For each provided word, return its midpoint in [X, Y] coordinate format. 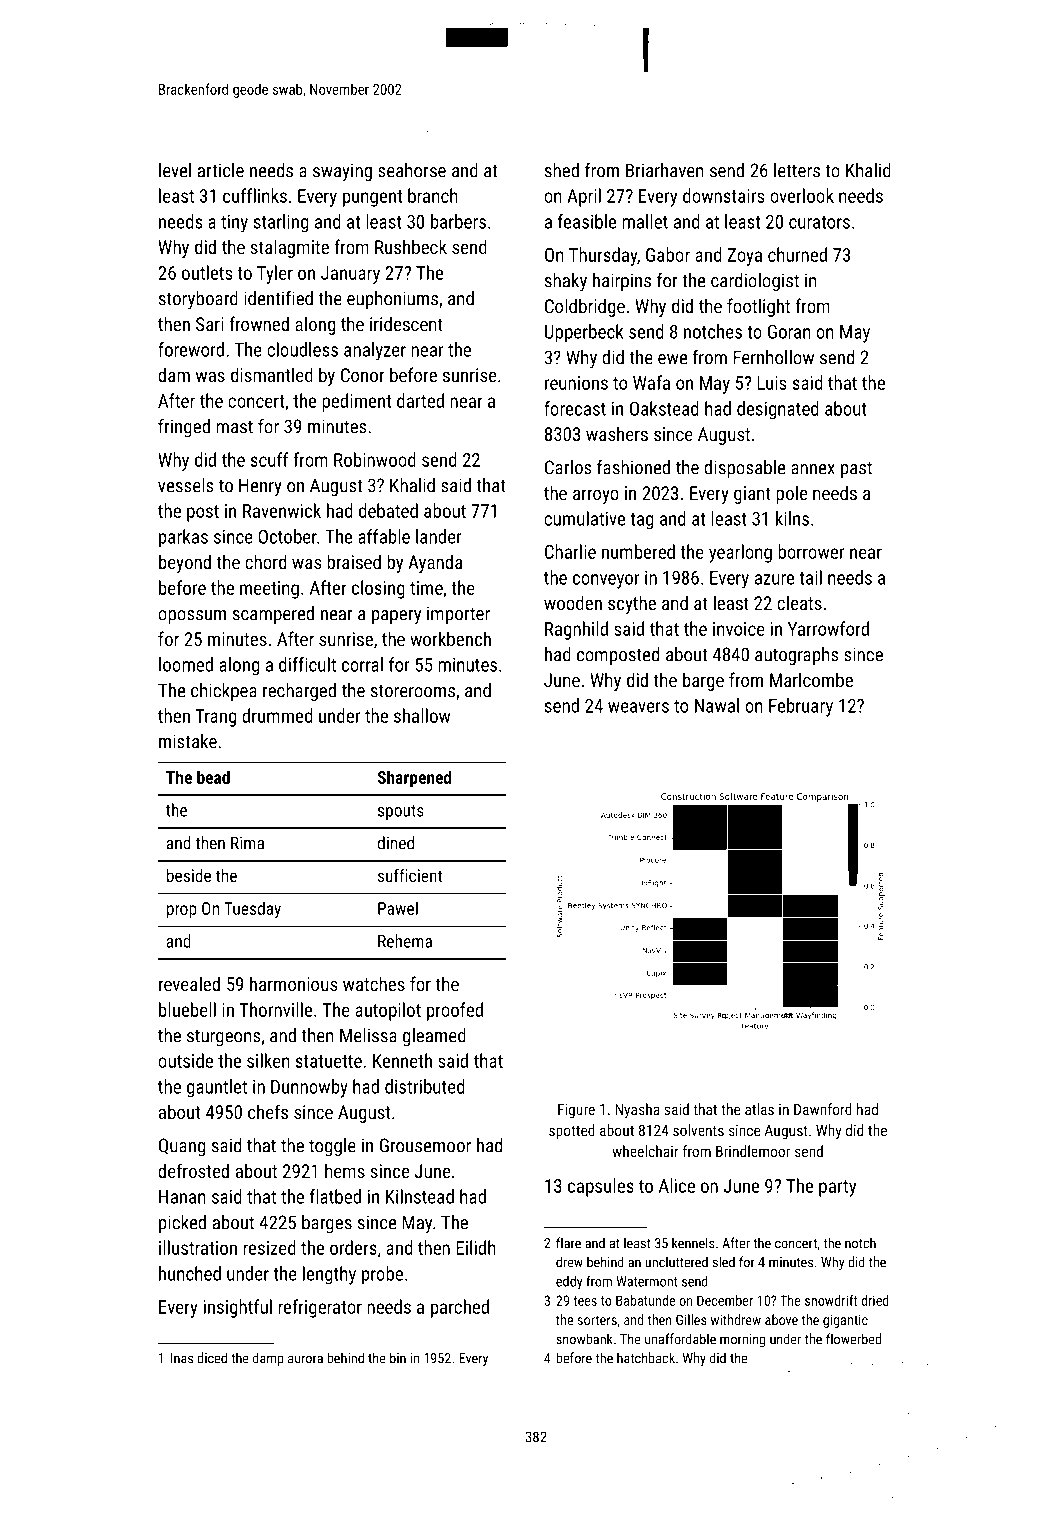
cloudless [302, 349]
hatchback [646, 1358]
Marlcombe [811, 679]
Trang [215, 718]
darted [420, 400]
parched [460, 1308]
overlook [802, 195]
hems [345, 1170]
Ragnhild [576, 630]
